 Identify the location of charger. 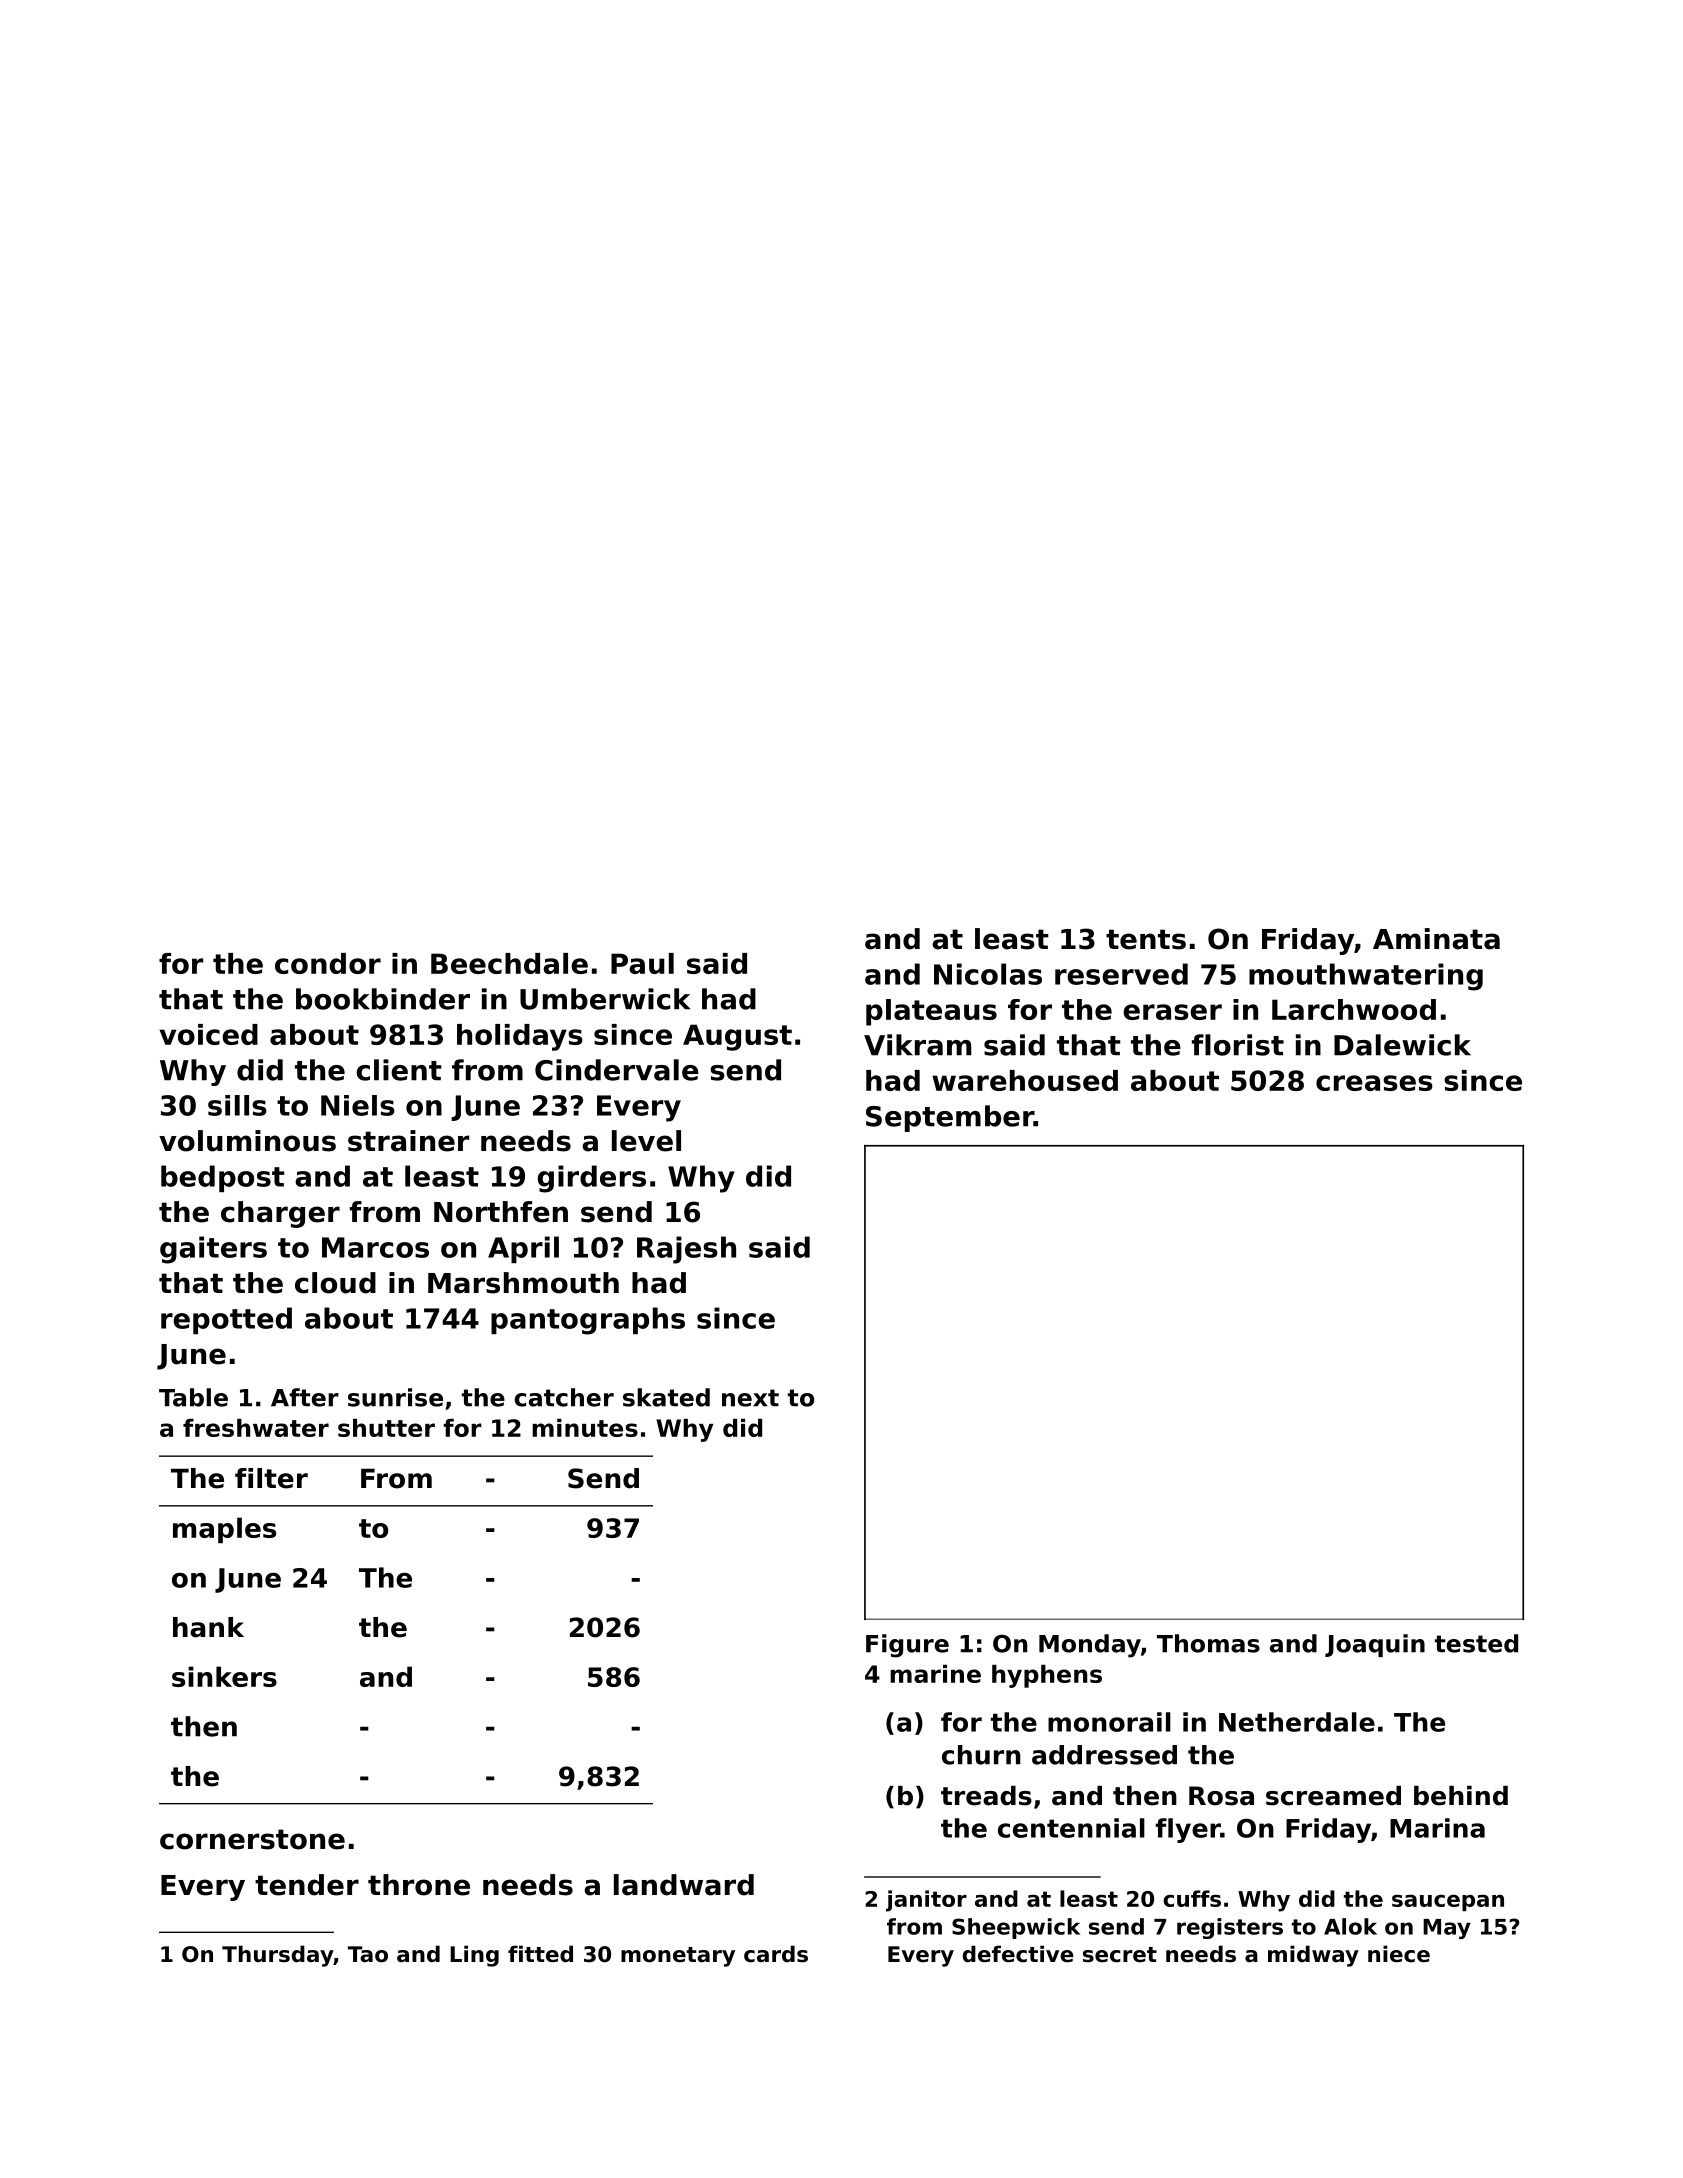
(280, 1214).
